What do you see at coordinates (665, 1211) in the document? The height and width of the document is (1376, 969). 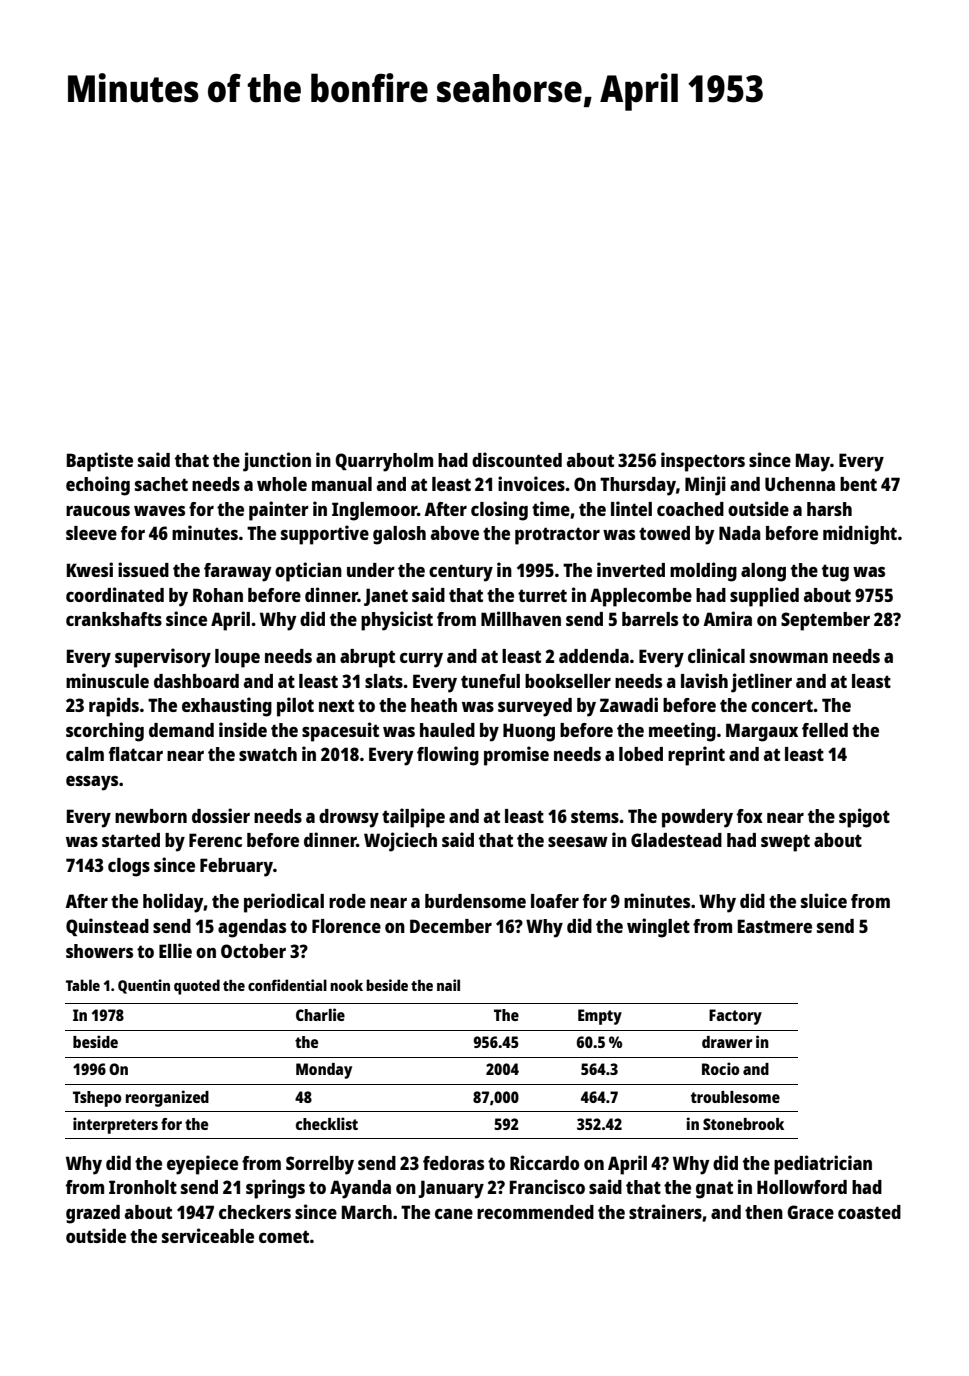 I see `strainers` at bounding box center [665, 1211].
